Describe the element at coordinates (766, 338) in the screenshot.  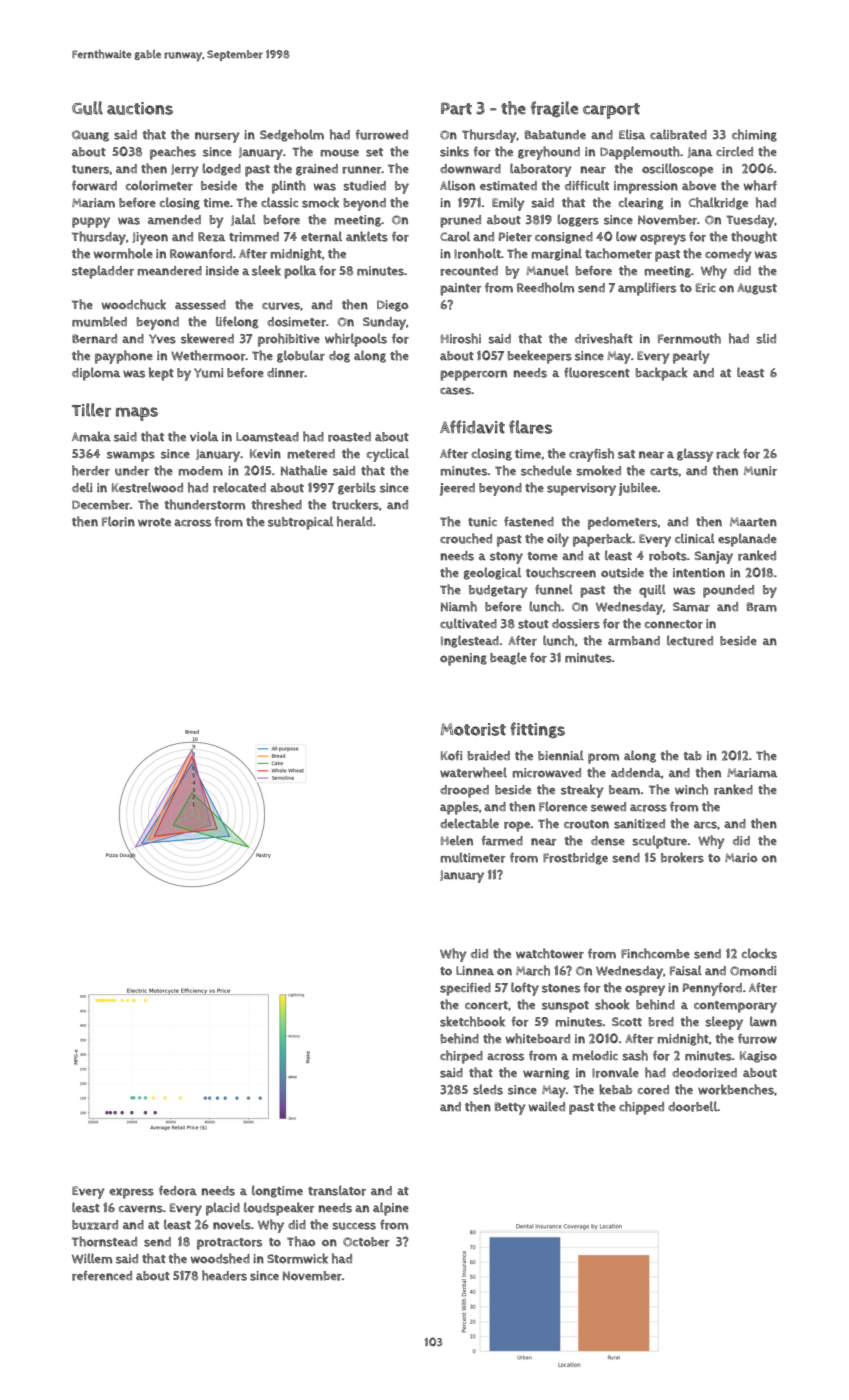
I see `slid` at that location.
